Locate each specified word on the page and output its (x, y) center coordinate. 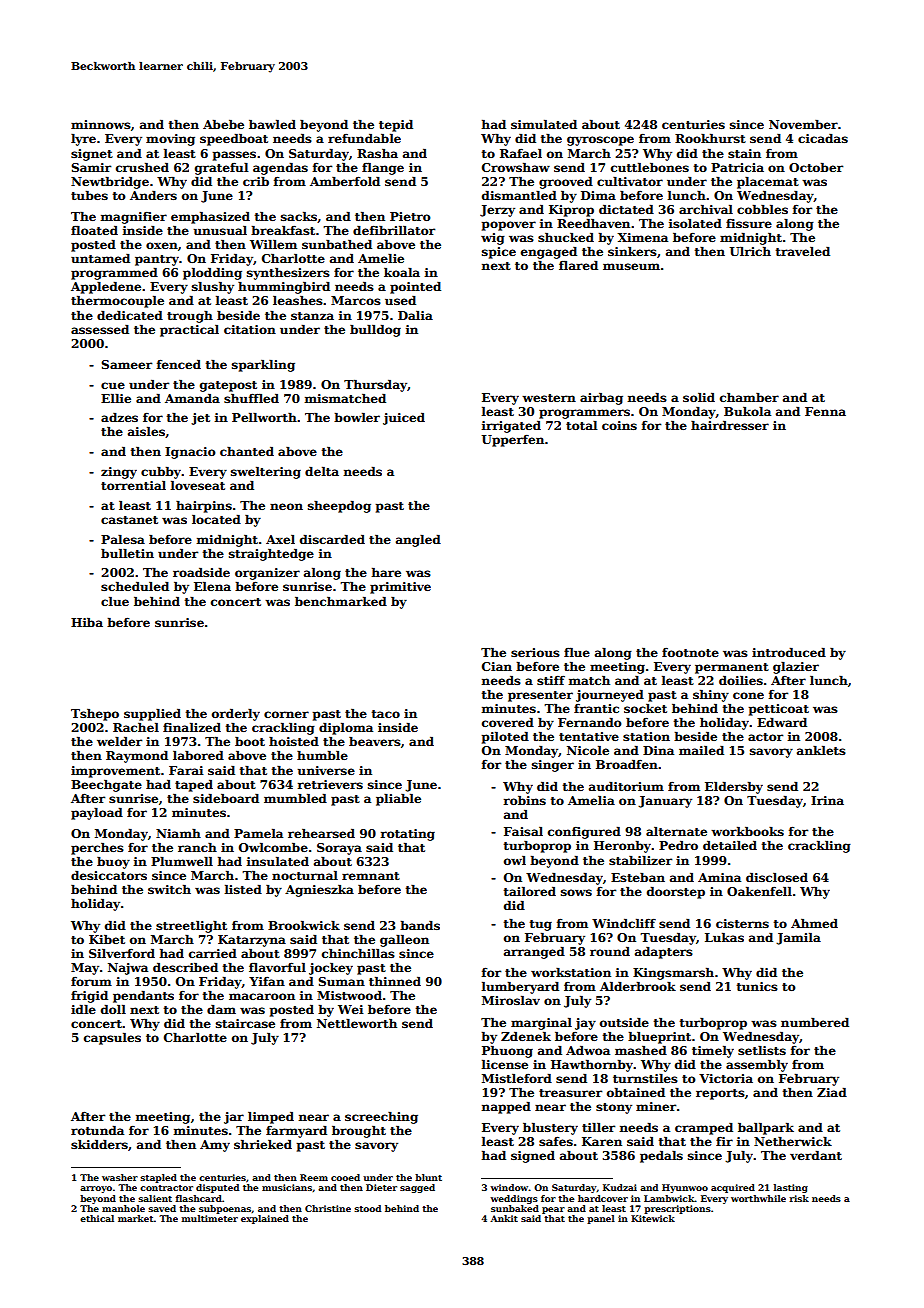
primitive (400, 588)
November (803, 124)
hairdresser (730, 425)
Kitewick (653, 1218)
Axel (280, 539)
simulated (544, 124)
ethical (97, 1218)
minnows (101, 124)
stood (367, 1208)
